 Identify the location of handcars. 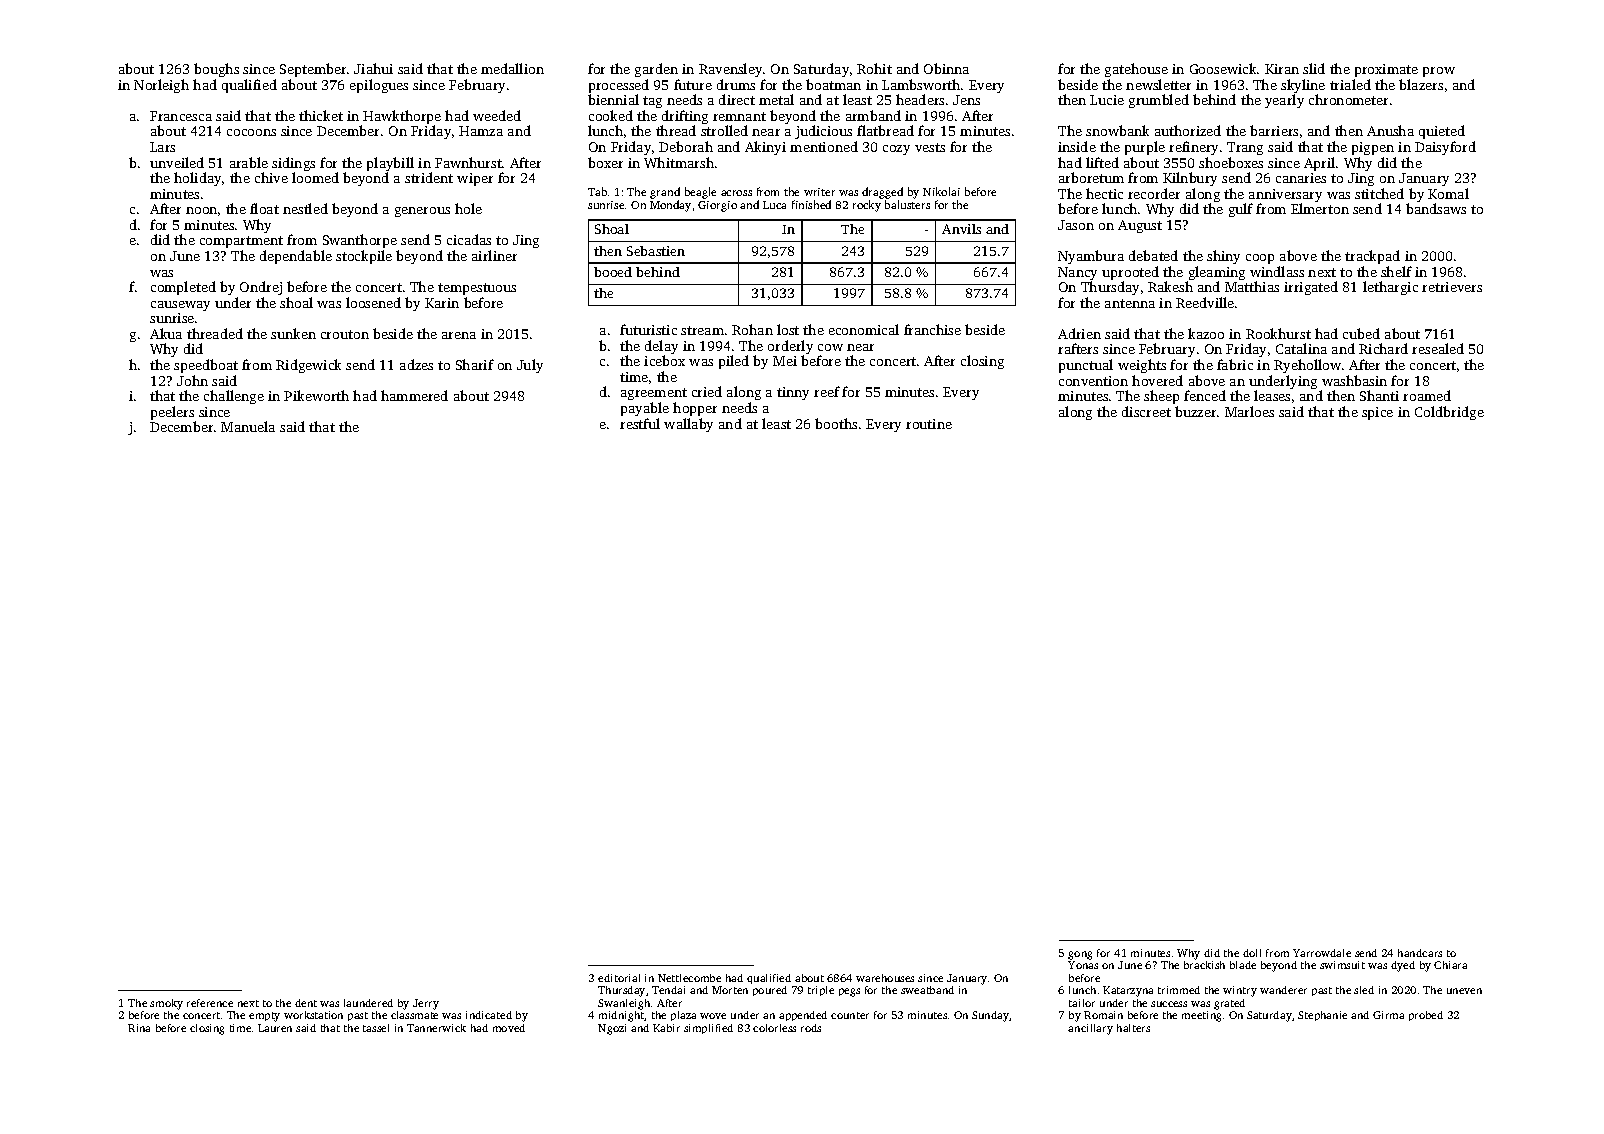
(1420, 953).
